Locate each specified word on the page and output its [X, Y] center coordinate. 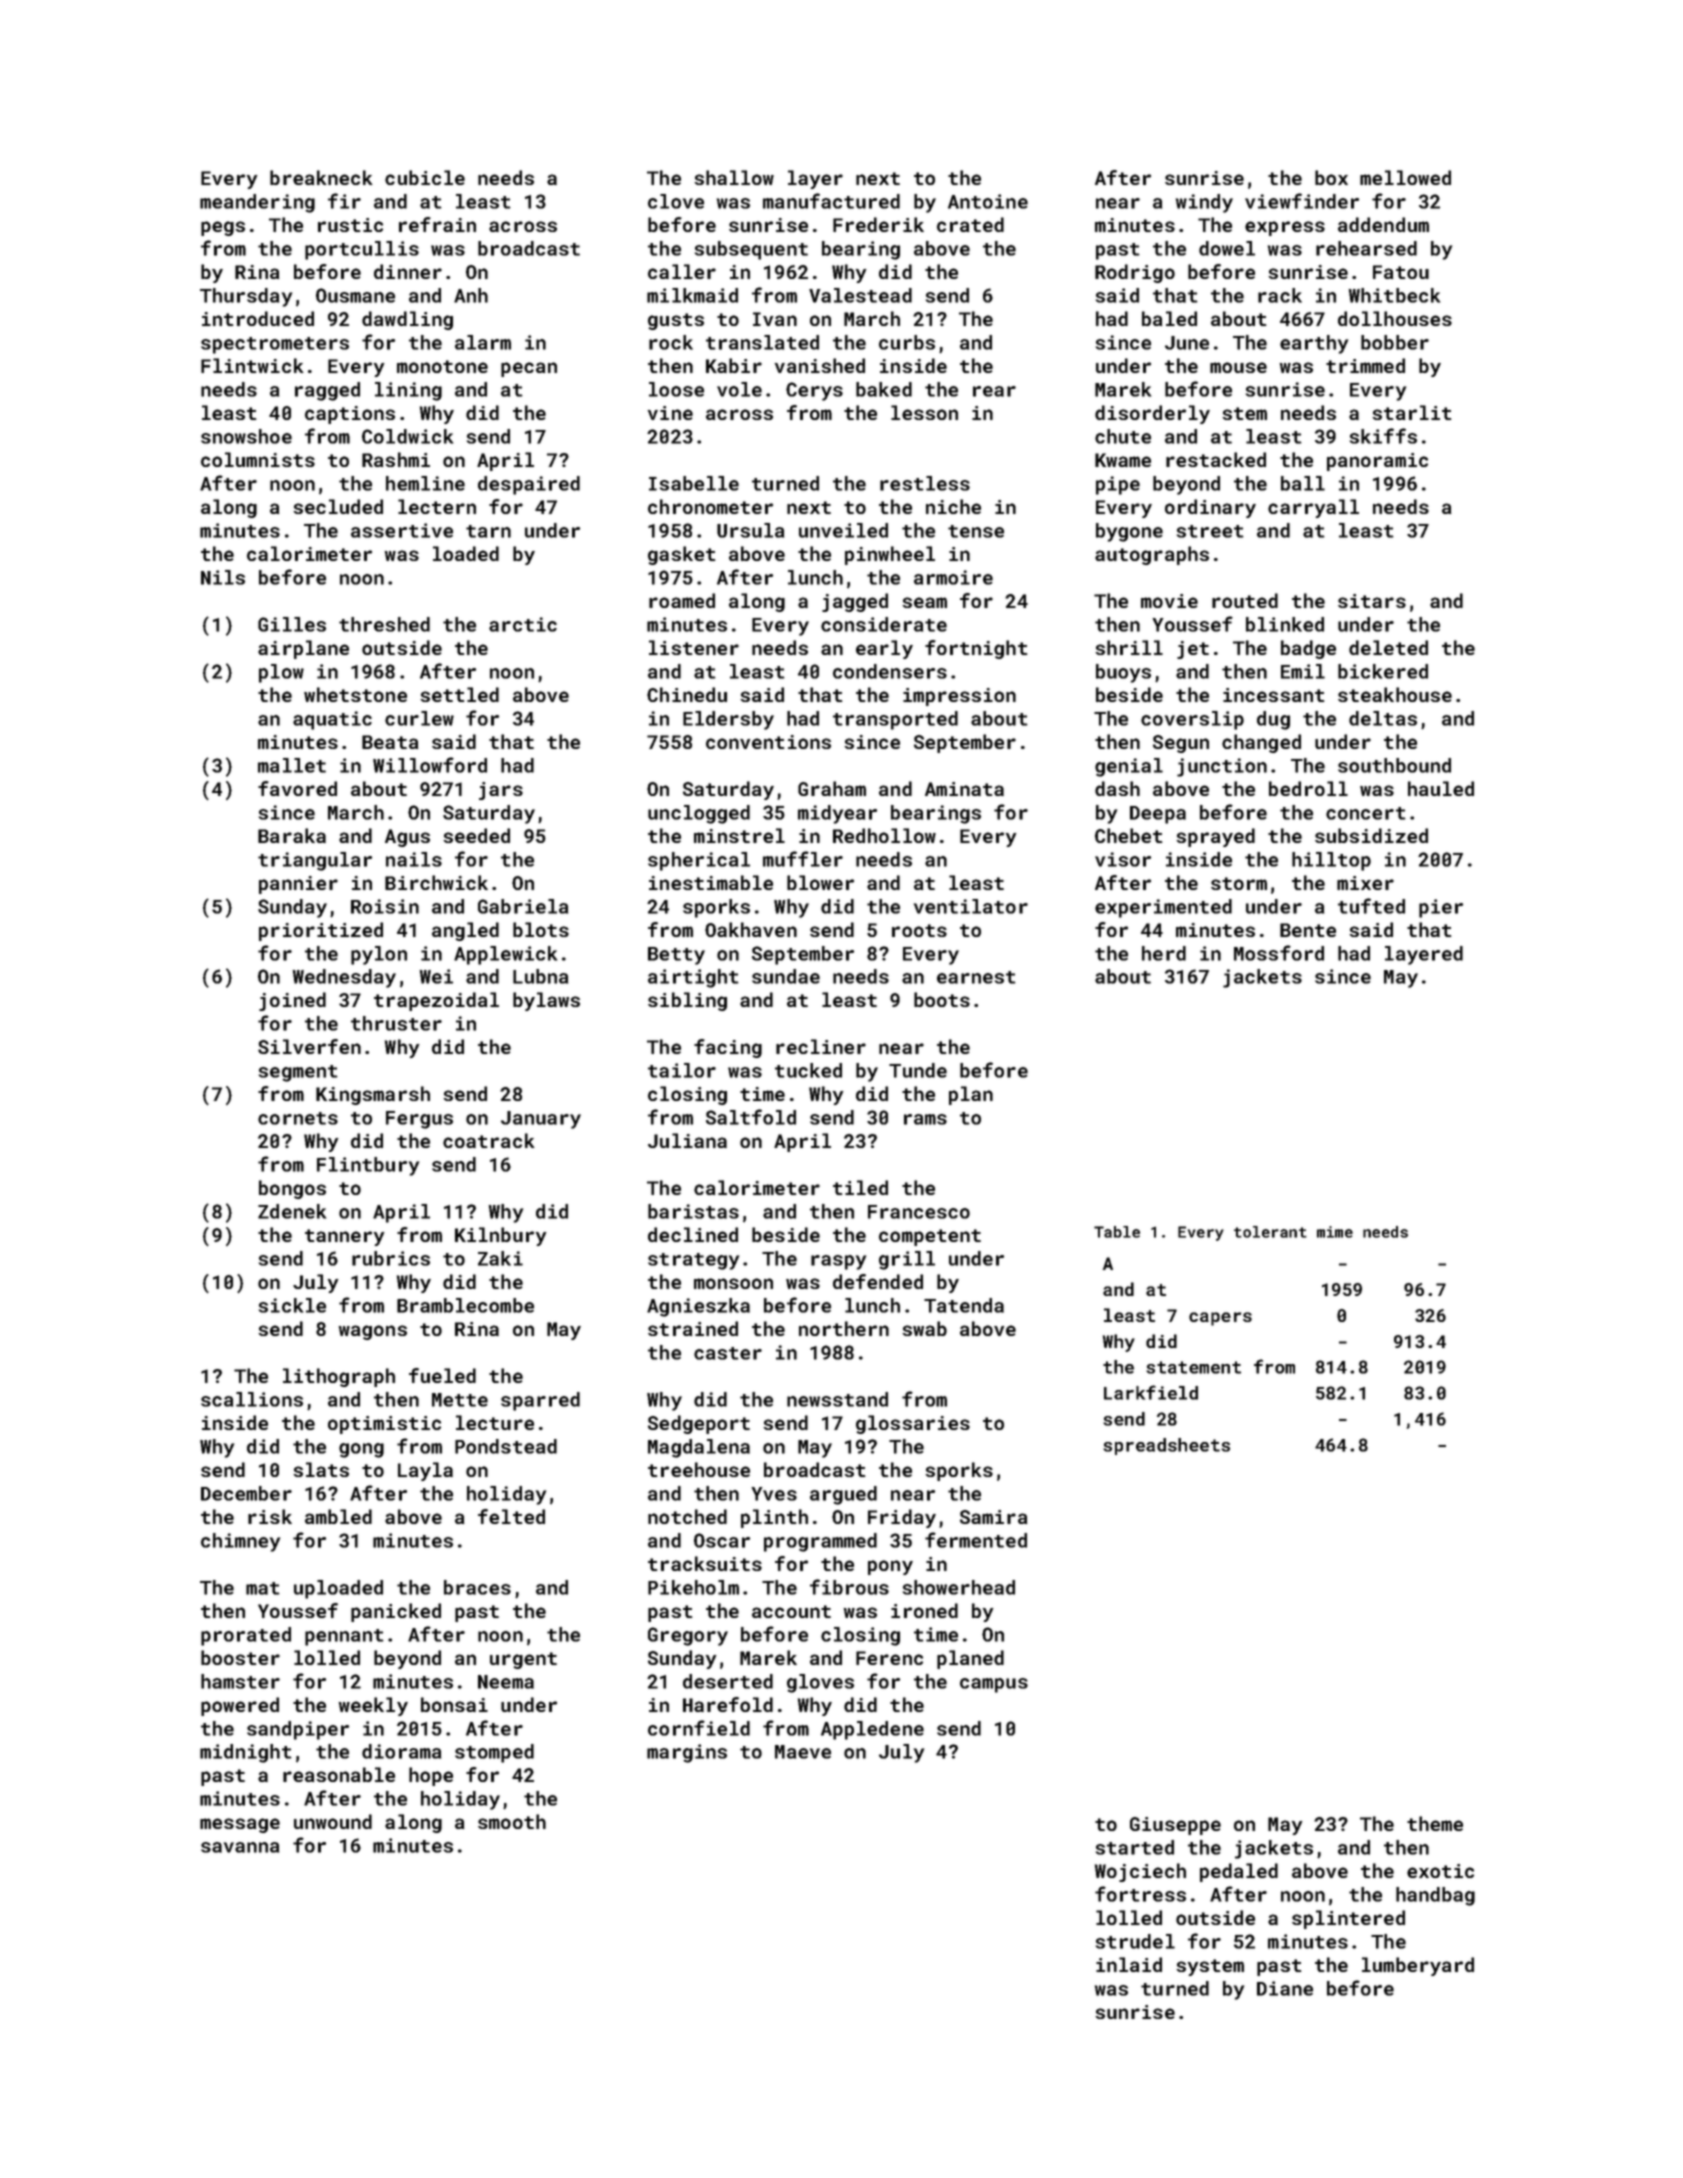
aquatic [332, 720]
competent [930, 1237]
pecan [529, 369]
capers [1220, 1319]
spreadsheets [1166, 1446]
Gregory [688, 1636]
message [240, 1825]
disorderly [1152, 414]
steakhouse [1395, 694]
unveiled [843, 530]
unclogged [699, 814]
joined [292, 1001]
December [246, 1493]
